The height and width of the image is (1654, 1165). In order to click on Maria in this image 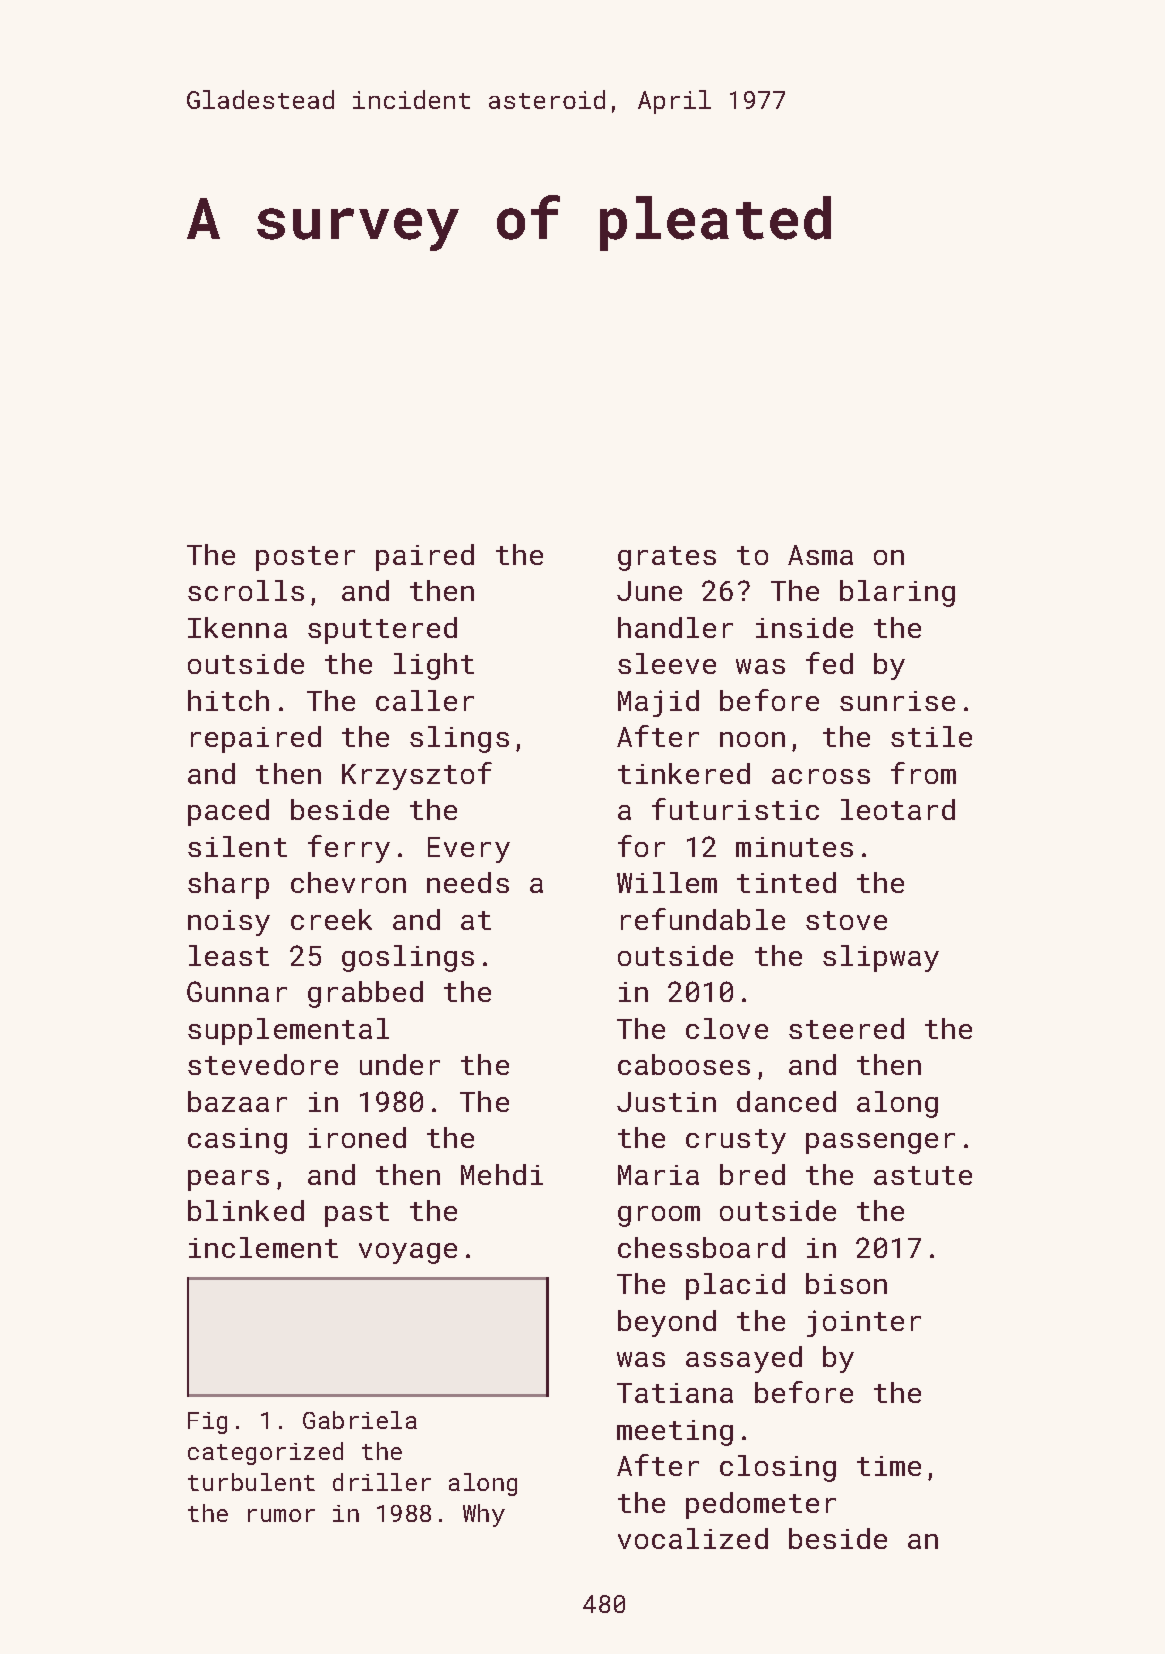, I will do `click(658, 1175)`.
